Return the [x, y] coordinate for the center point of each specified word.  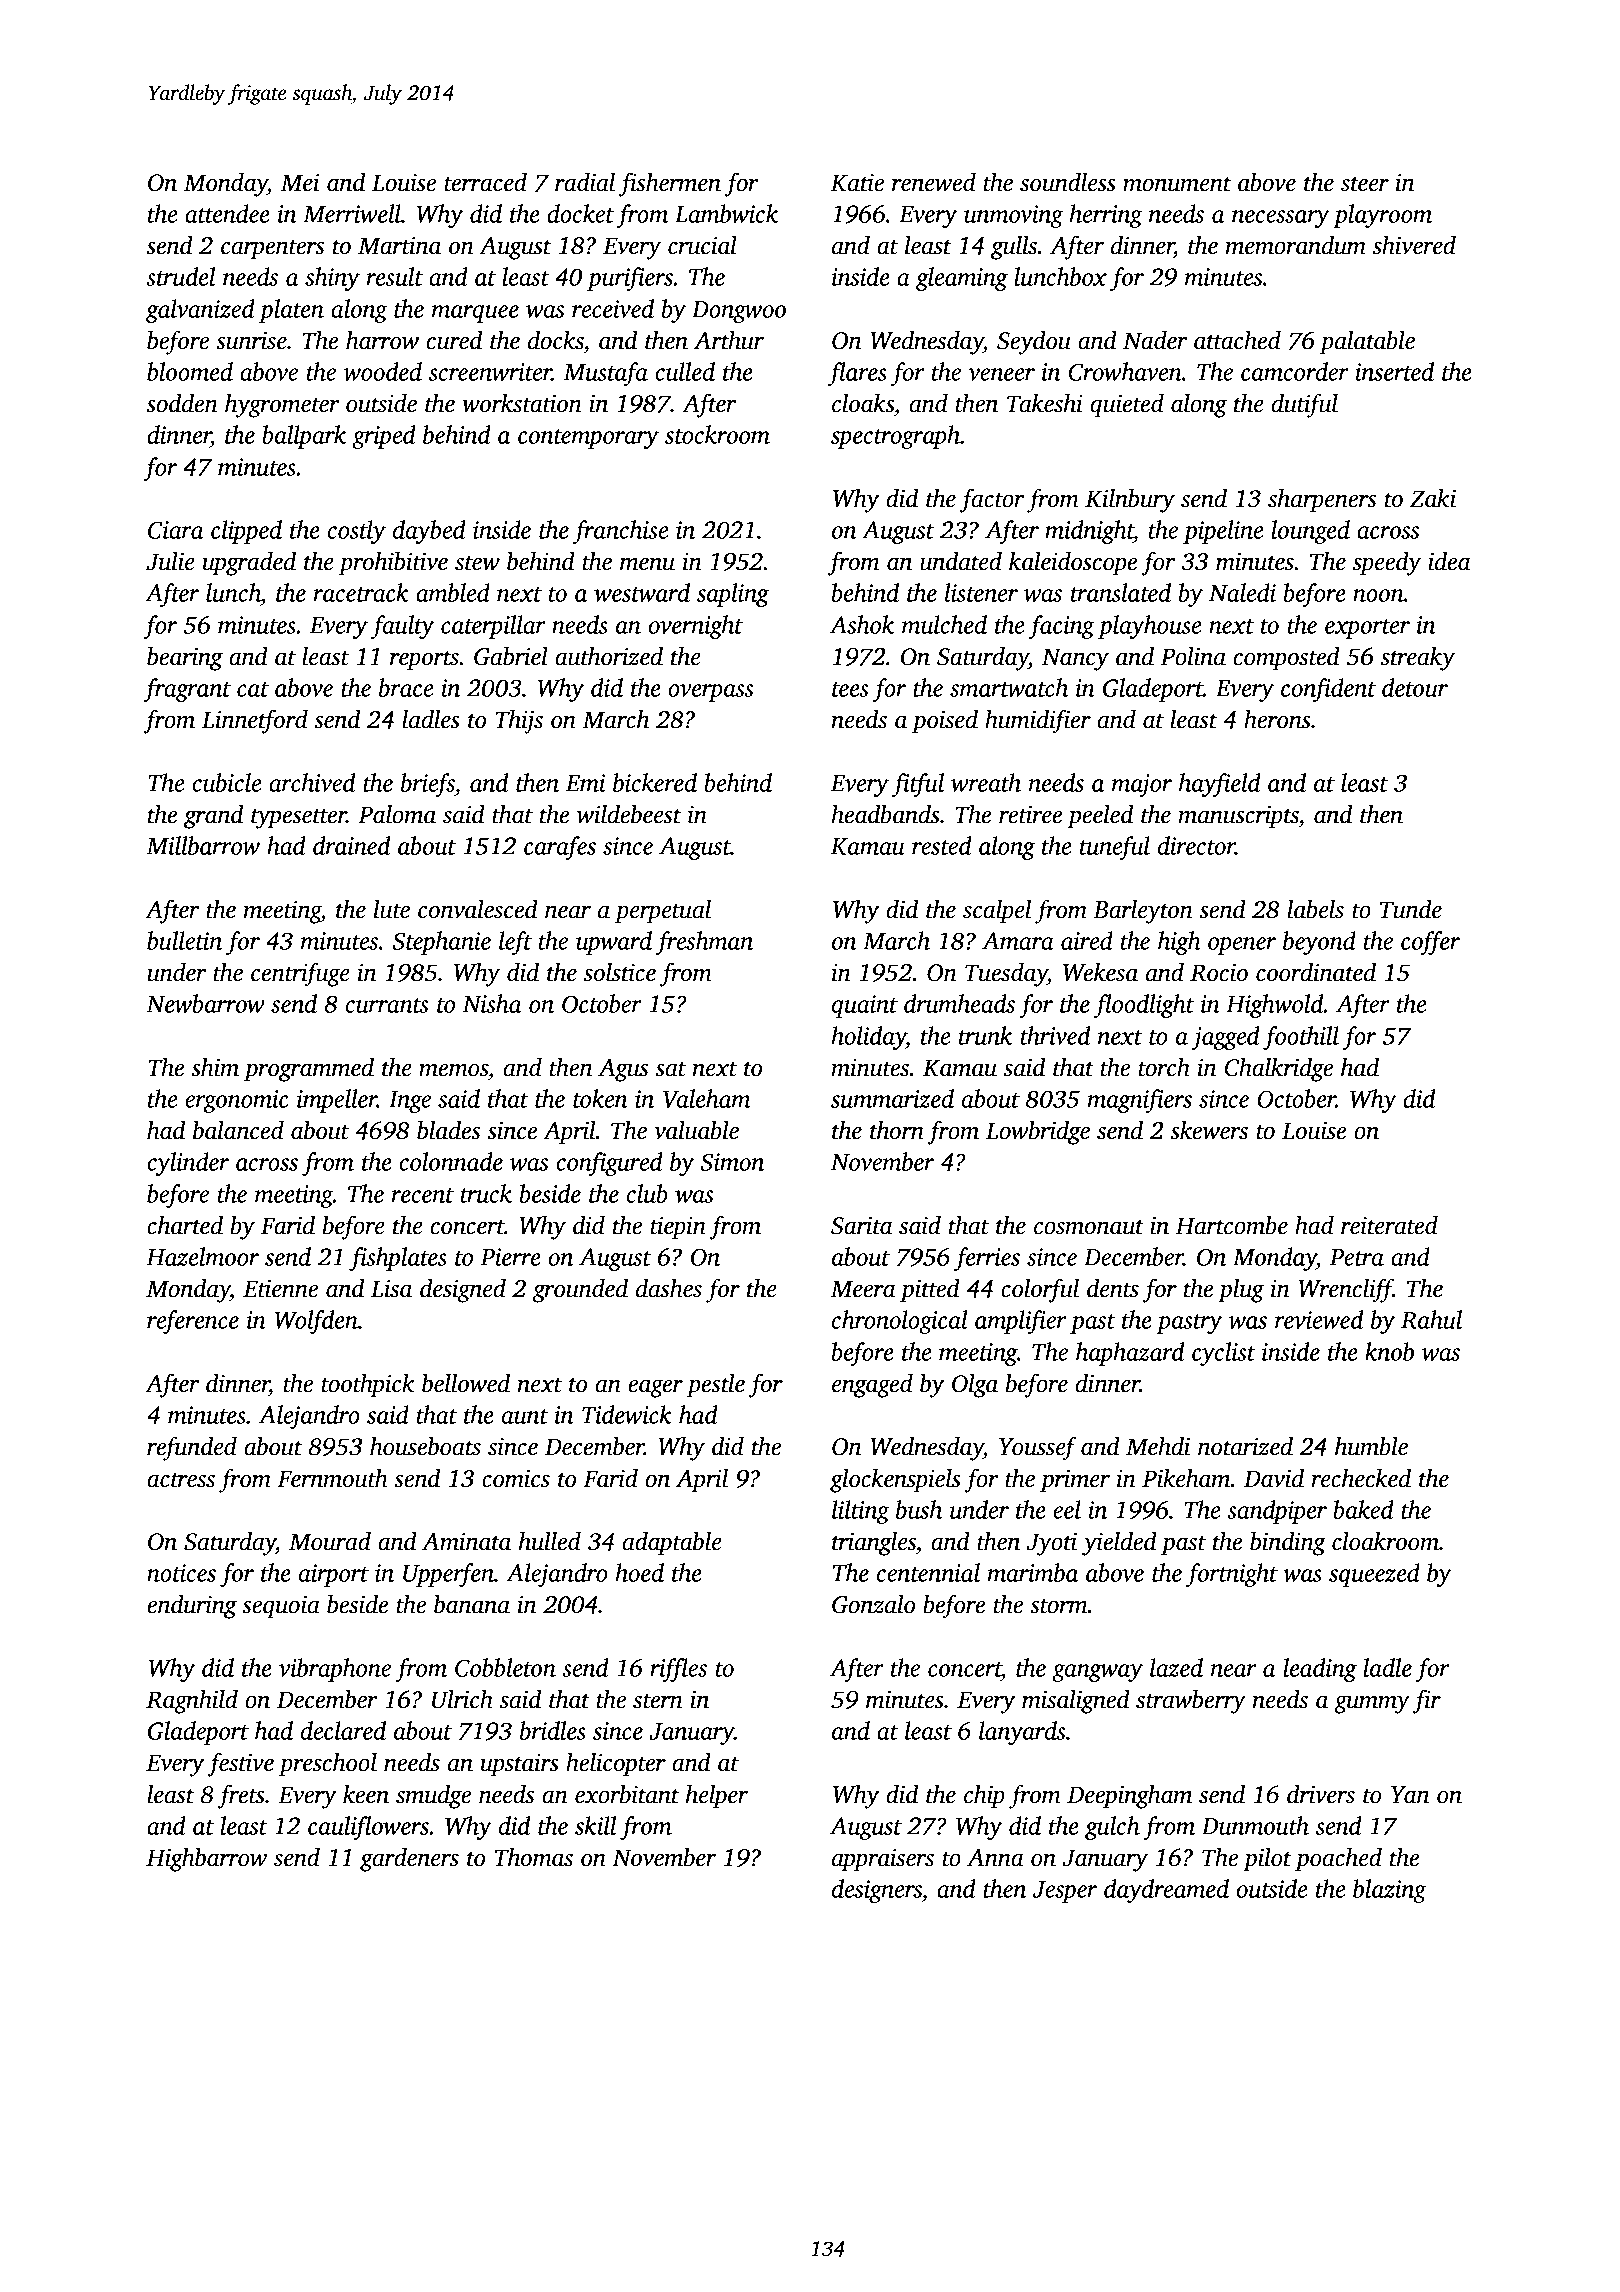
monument [1177, 184]
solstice [620, 972]
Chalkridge [1279, 1070]
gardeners [409, 1860]
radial [585, 182]
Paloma [397, 814]
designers [877, 1891]
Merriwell [352, 213]
